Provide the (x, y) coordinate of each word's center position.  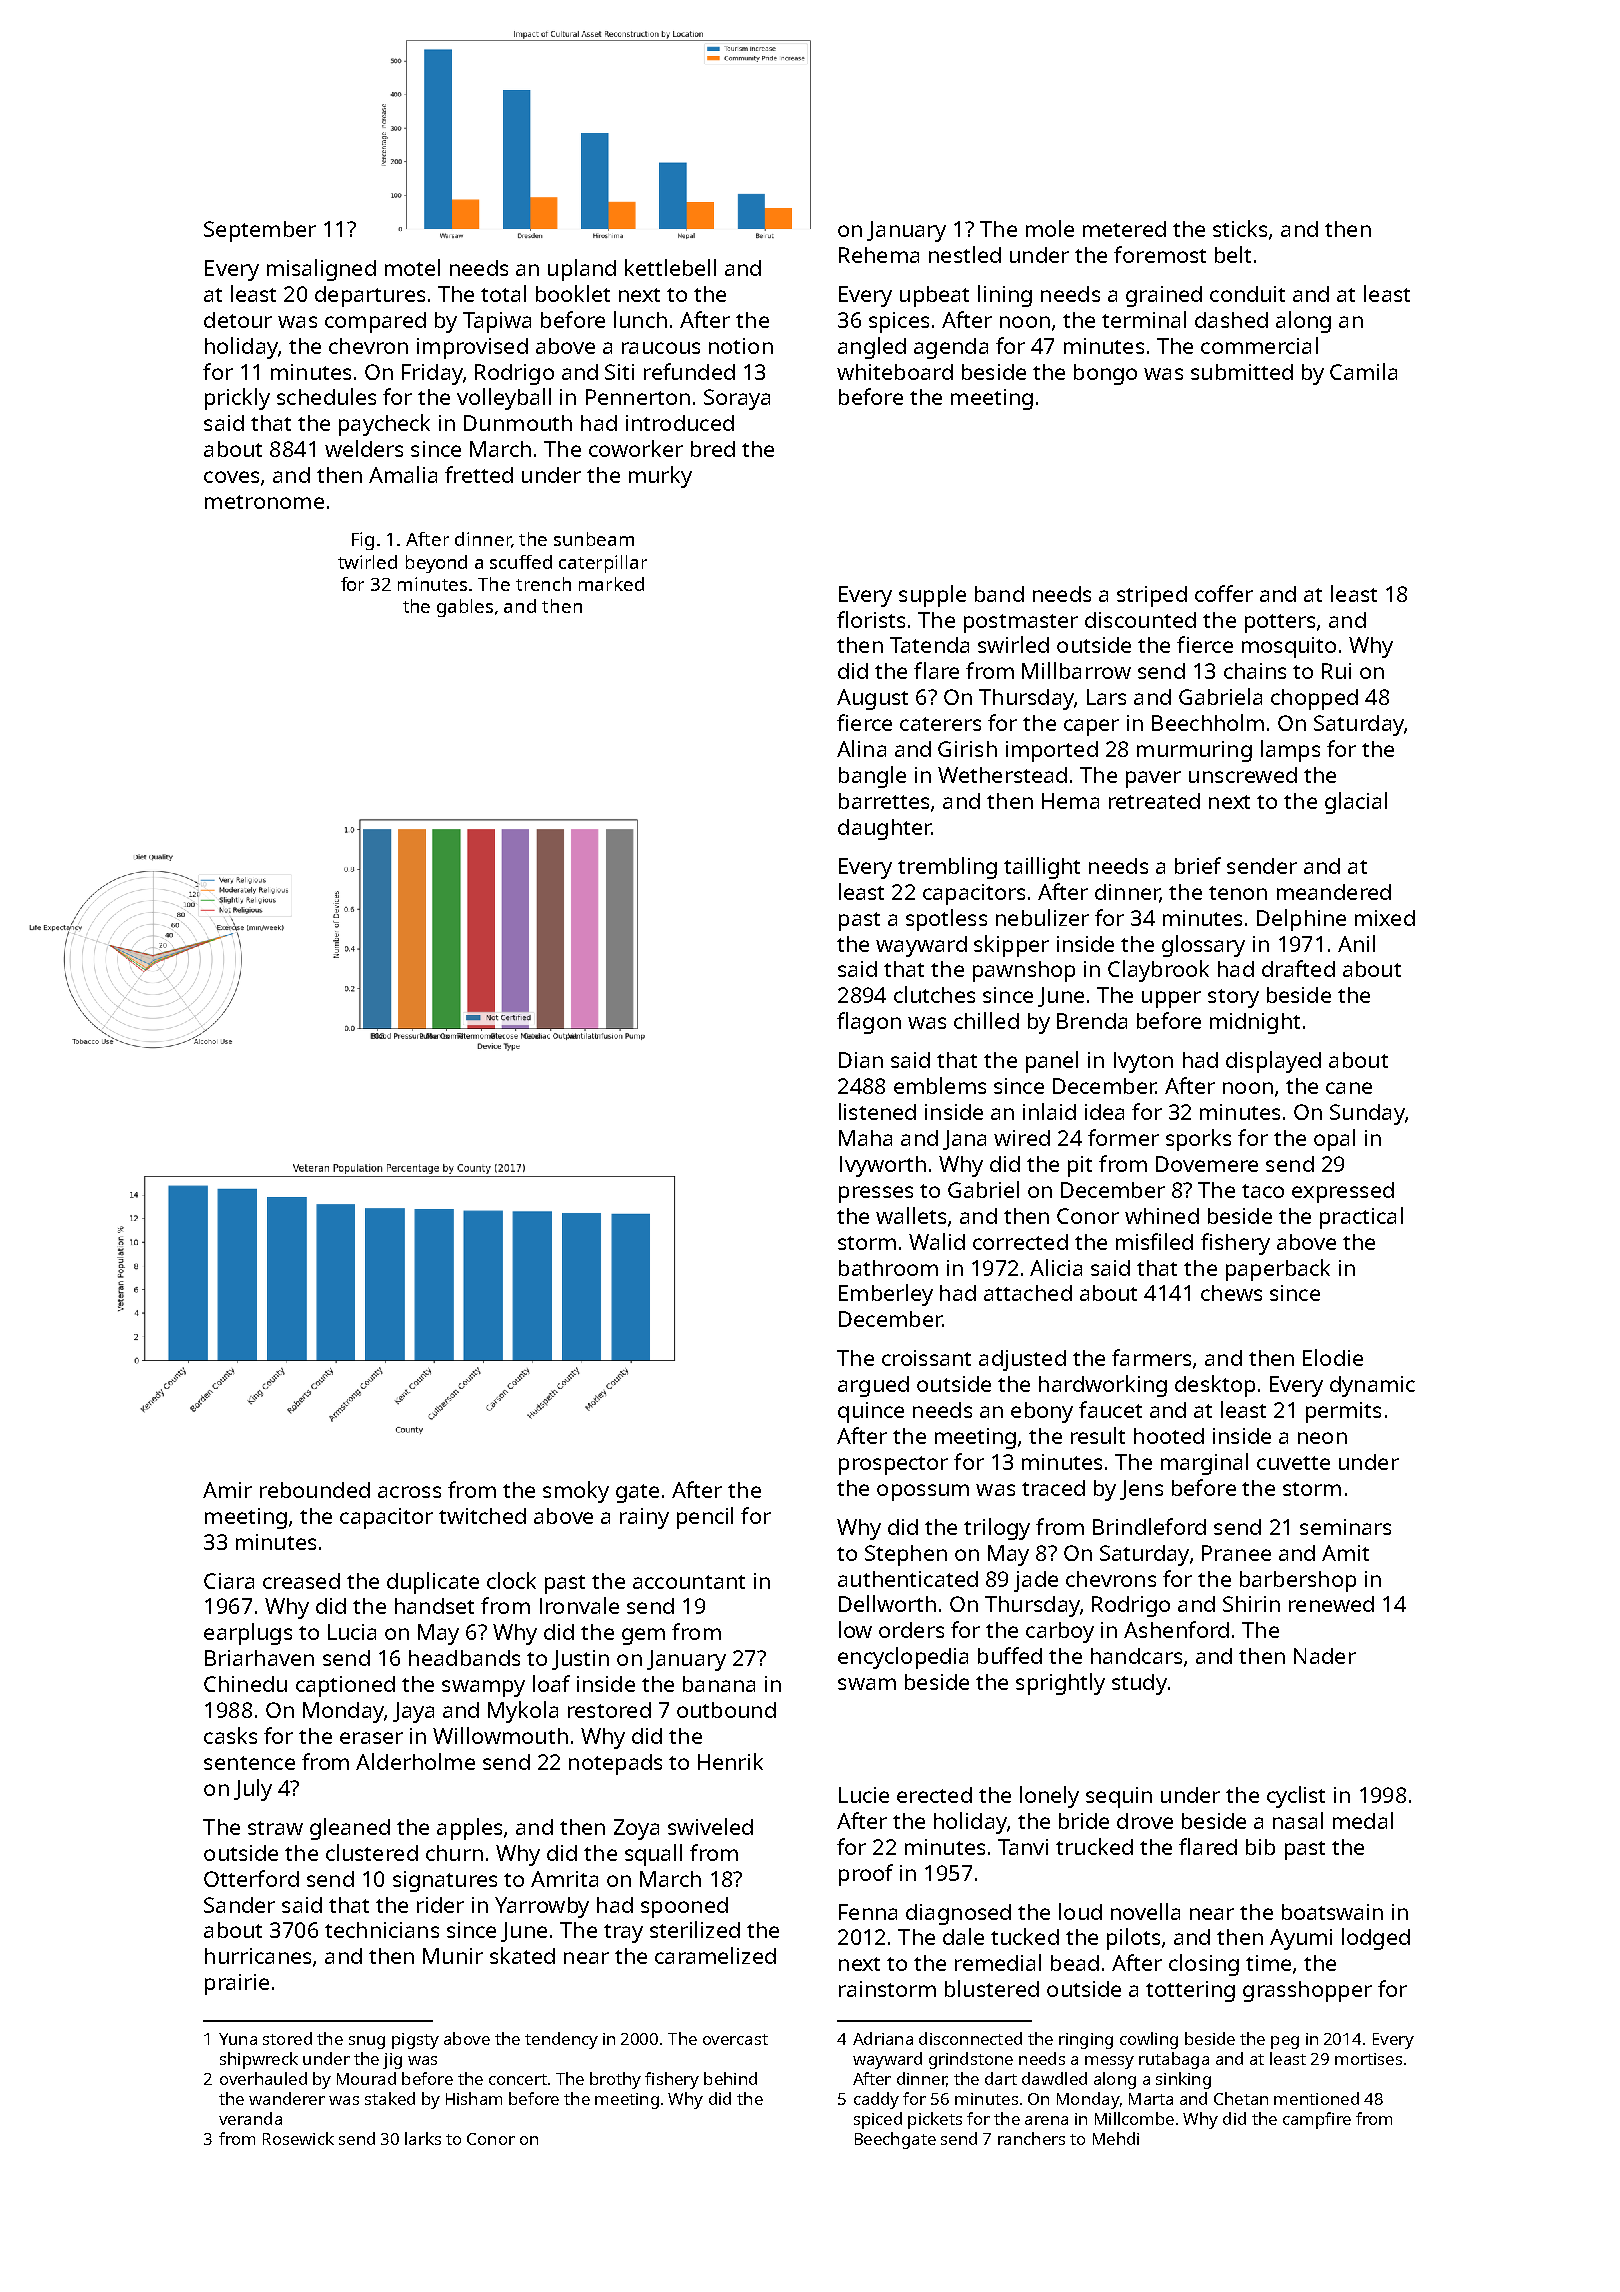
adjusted (1022, 1360)
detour (238, 320)
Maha (865, 1138)
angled (872, 348)
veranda (250, 2118)
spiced (878, 2120)
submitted (1242, 372)
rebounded (315, 1490)
